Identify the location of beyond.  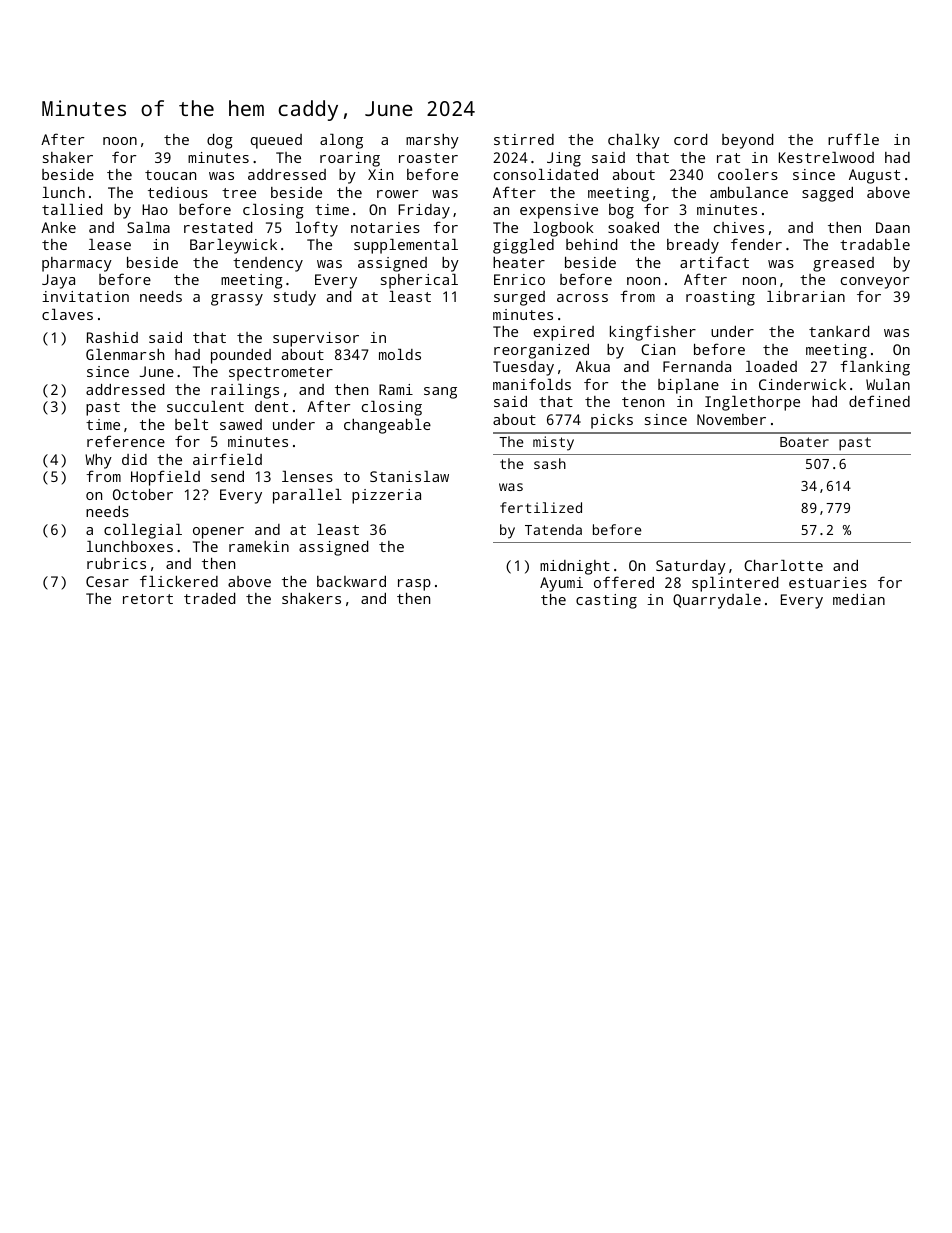
(747, 141).
